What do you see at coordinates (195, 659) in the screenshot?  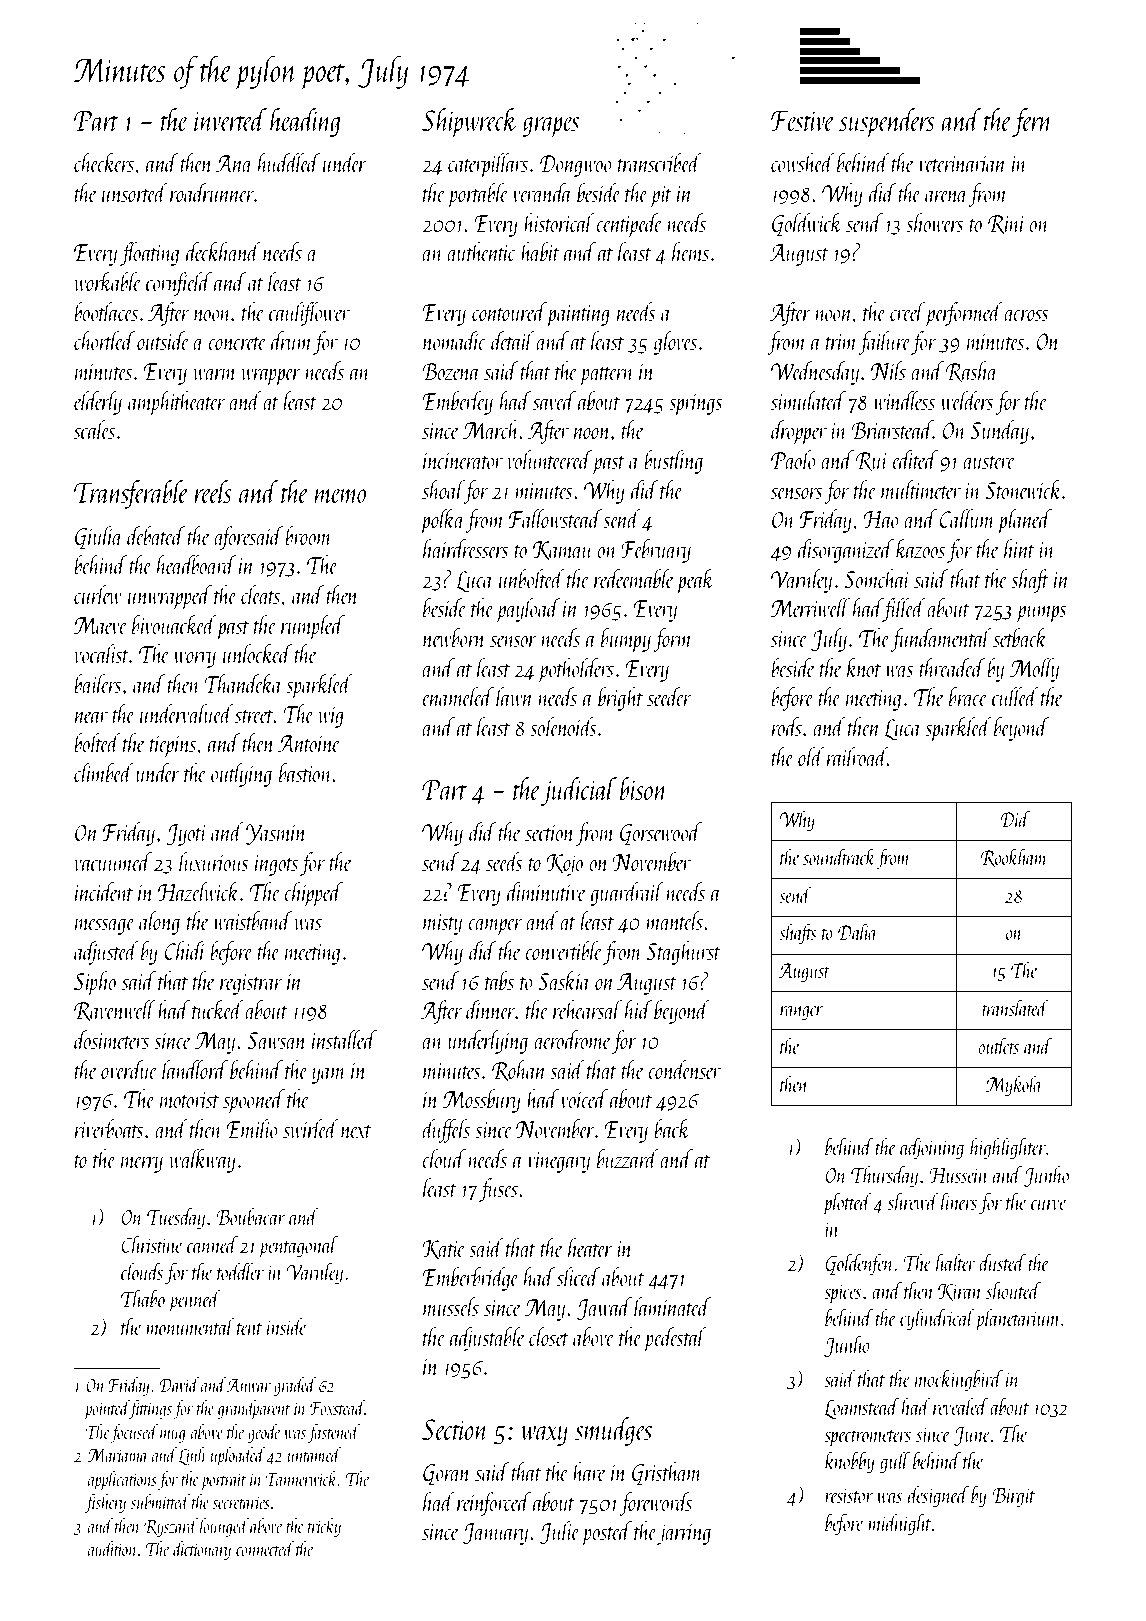 I see `worry` at bounding box center [195, 659].
